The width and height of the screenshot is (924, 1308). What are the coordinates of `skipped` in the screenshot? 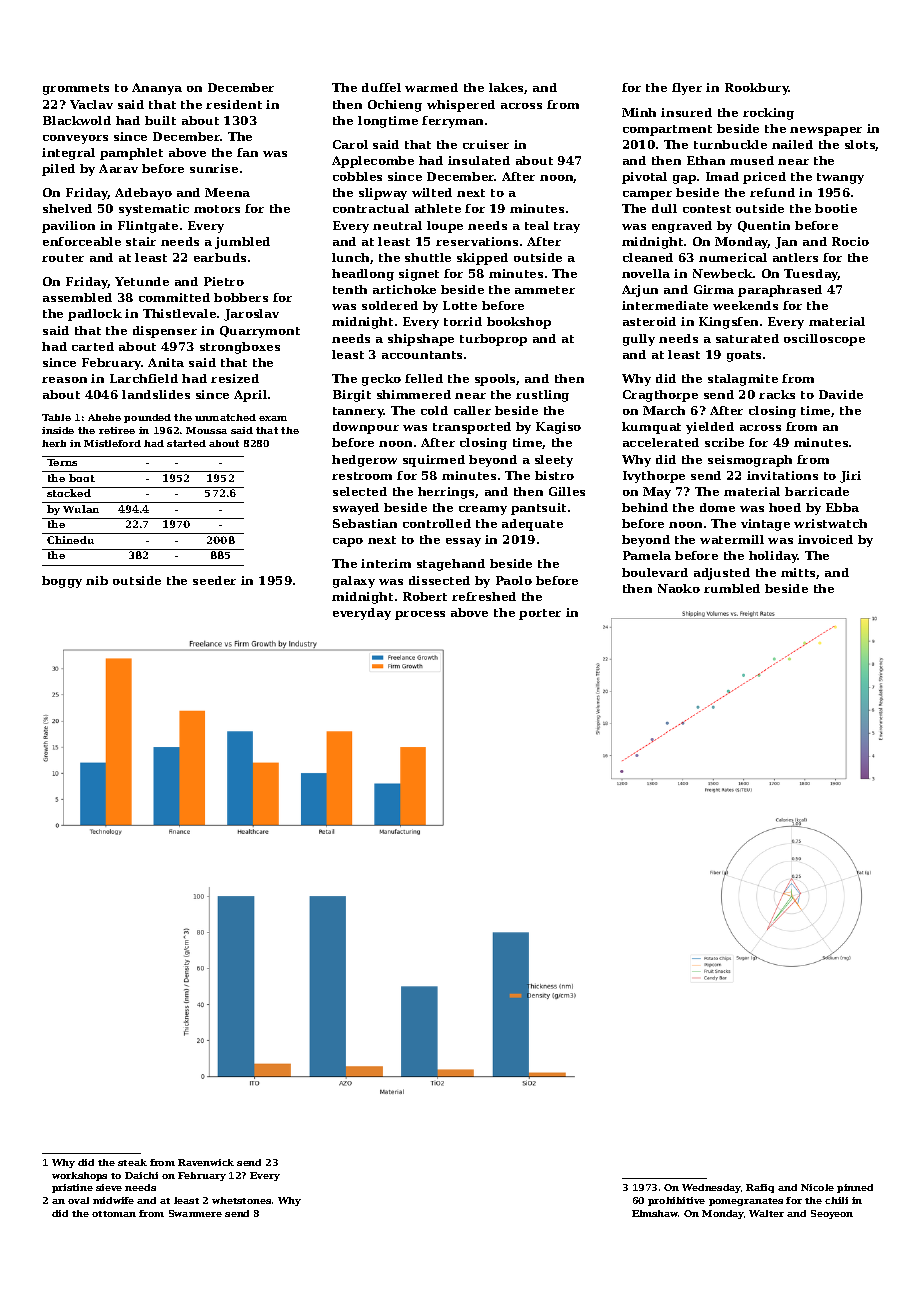 It's located at (482, 259).
